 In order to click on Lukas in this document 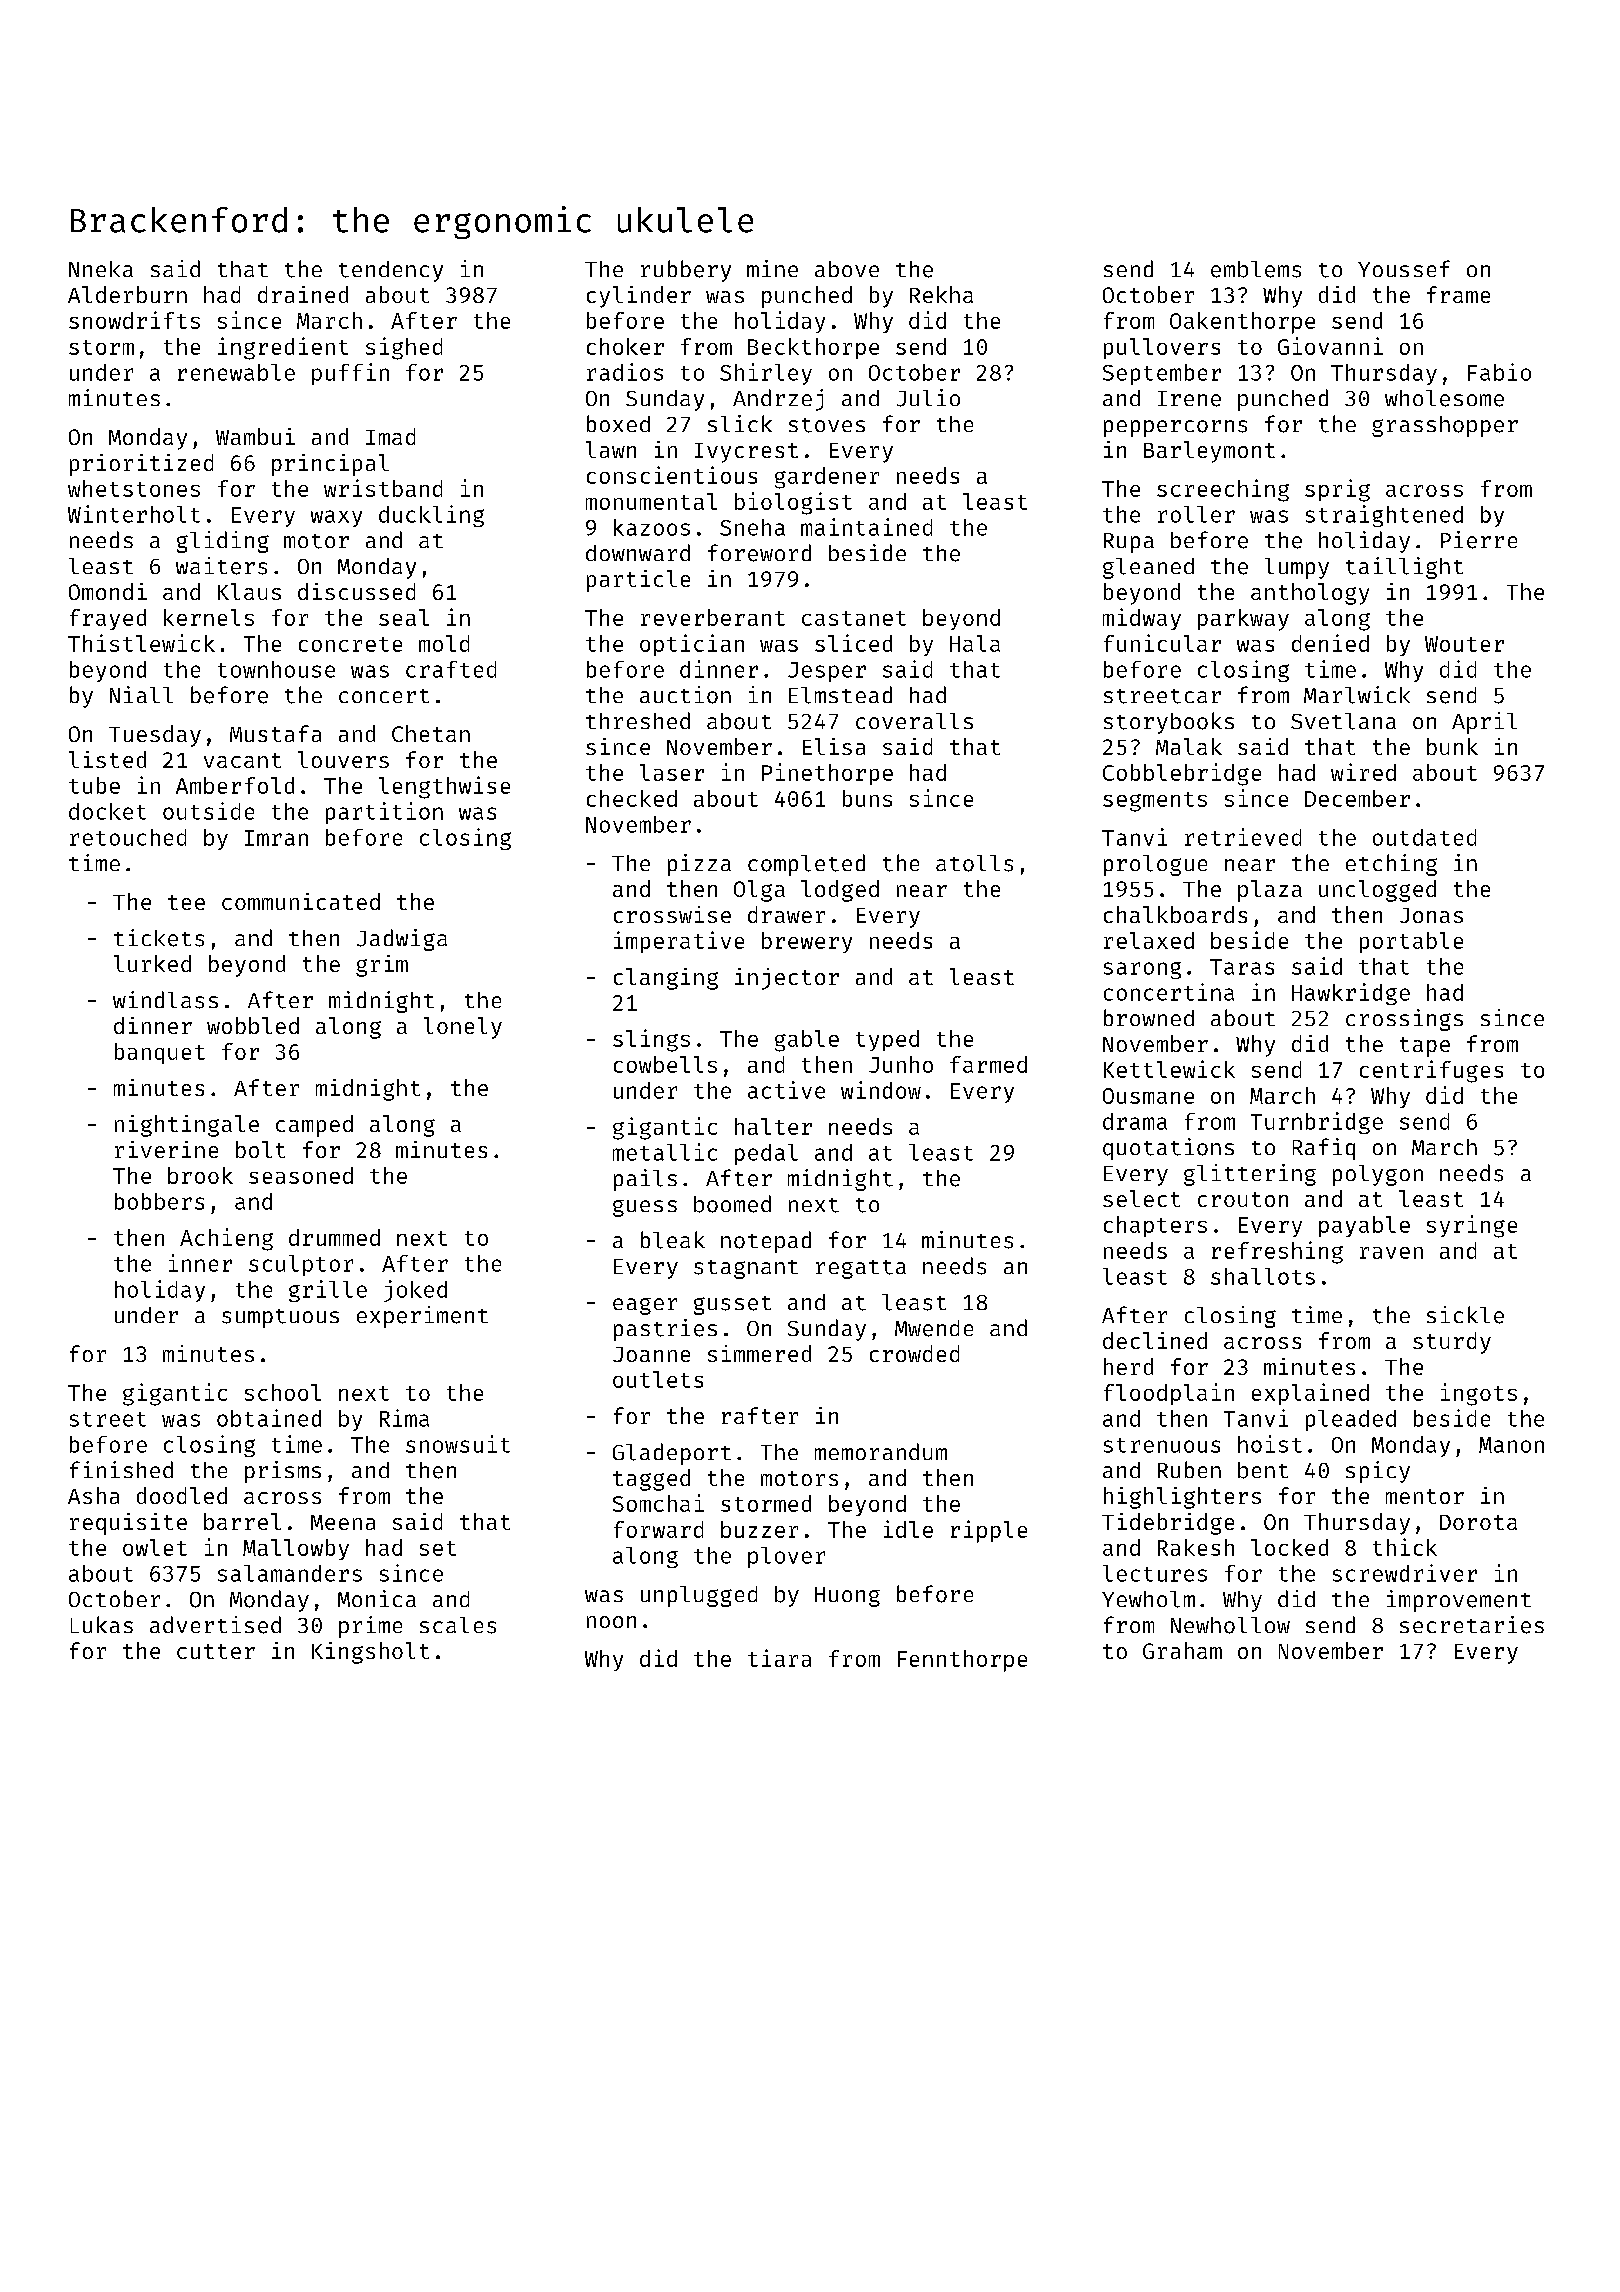, I will do `click(102, 1624)`.
